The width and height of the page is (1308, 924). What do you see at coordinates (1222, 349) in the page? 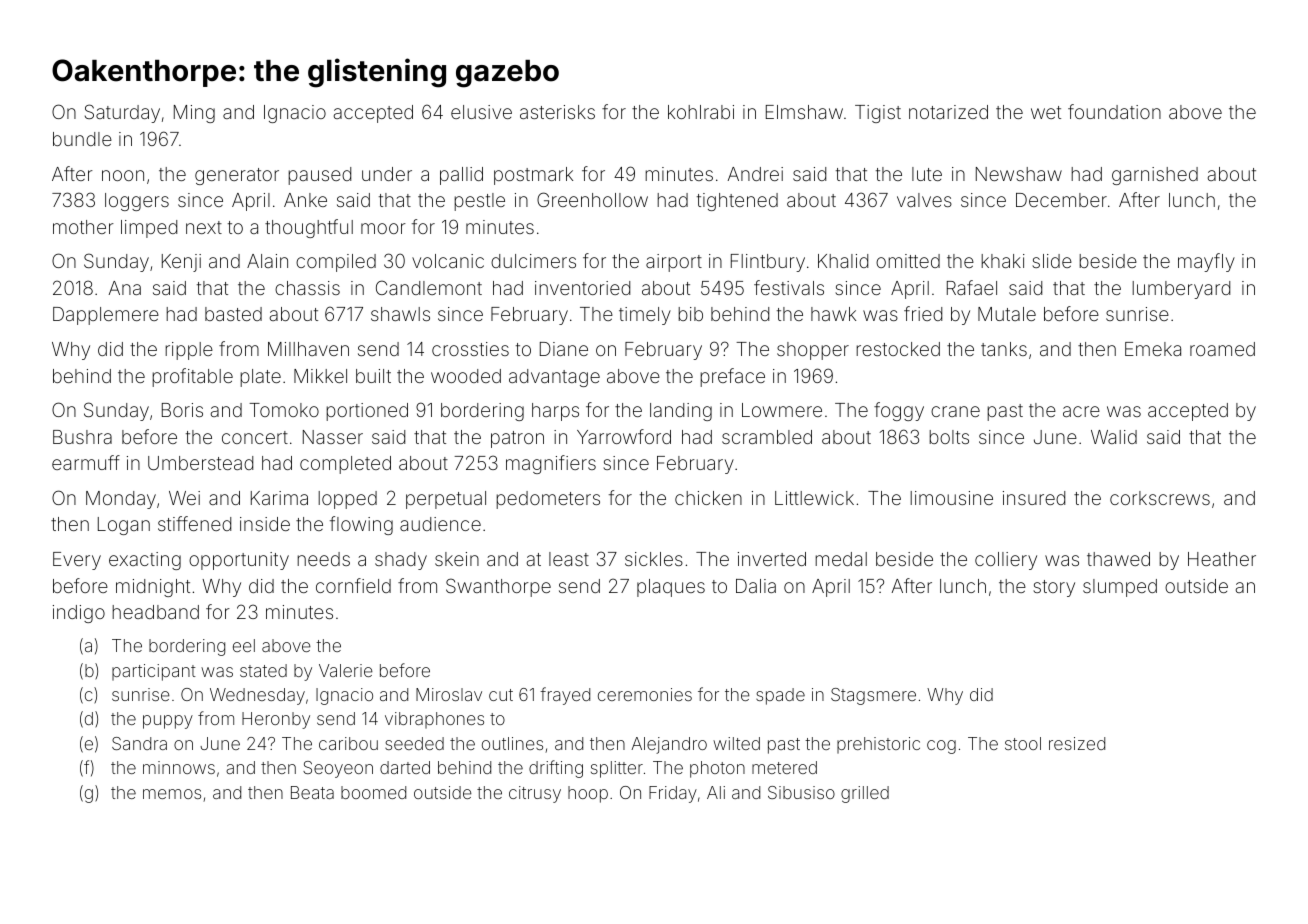
I see `roamed` at bounding box center [1222, 349].
